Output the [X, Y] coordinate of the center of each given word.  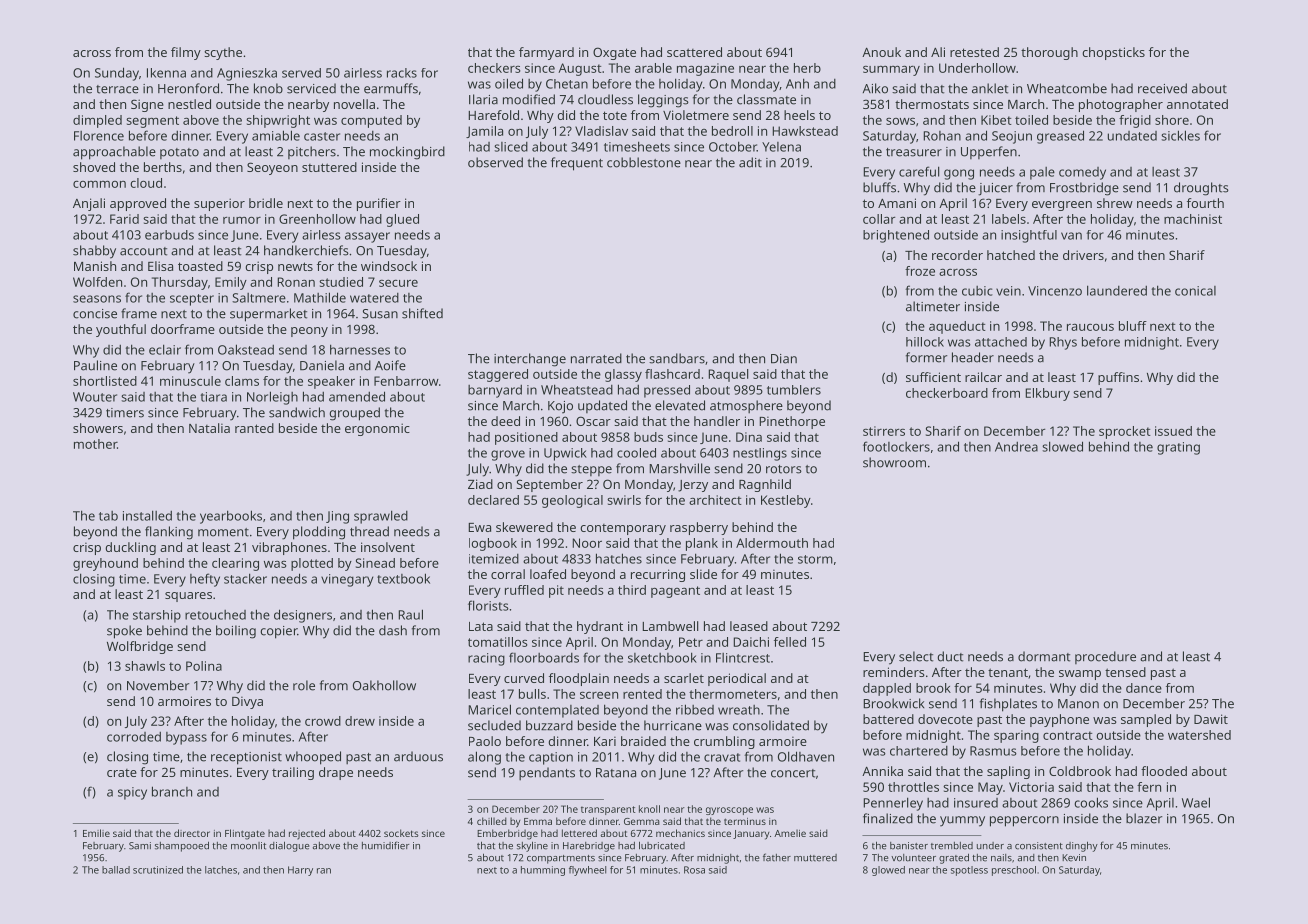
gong [959, 174]
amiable [276, 135]
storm [815, 559]
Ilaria [483, 99]
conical [1195, 291]
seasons [97, 299]
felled [790, 642]
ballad [116, 870]
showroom [894, 462]
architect [715, 500]
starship [157, 616]
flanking [169, 533]
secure [398, 283]
